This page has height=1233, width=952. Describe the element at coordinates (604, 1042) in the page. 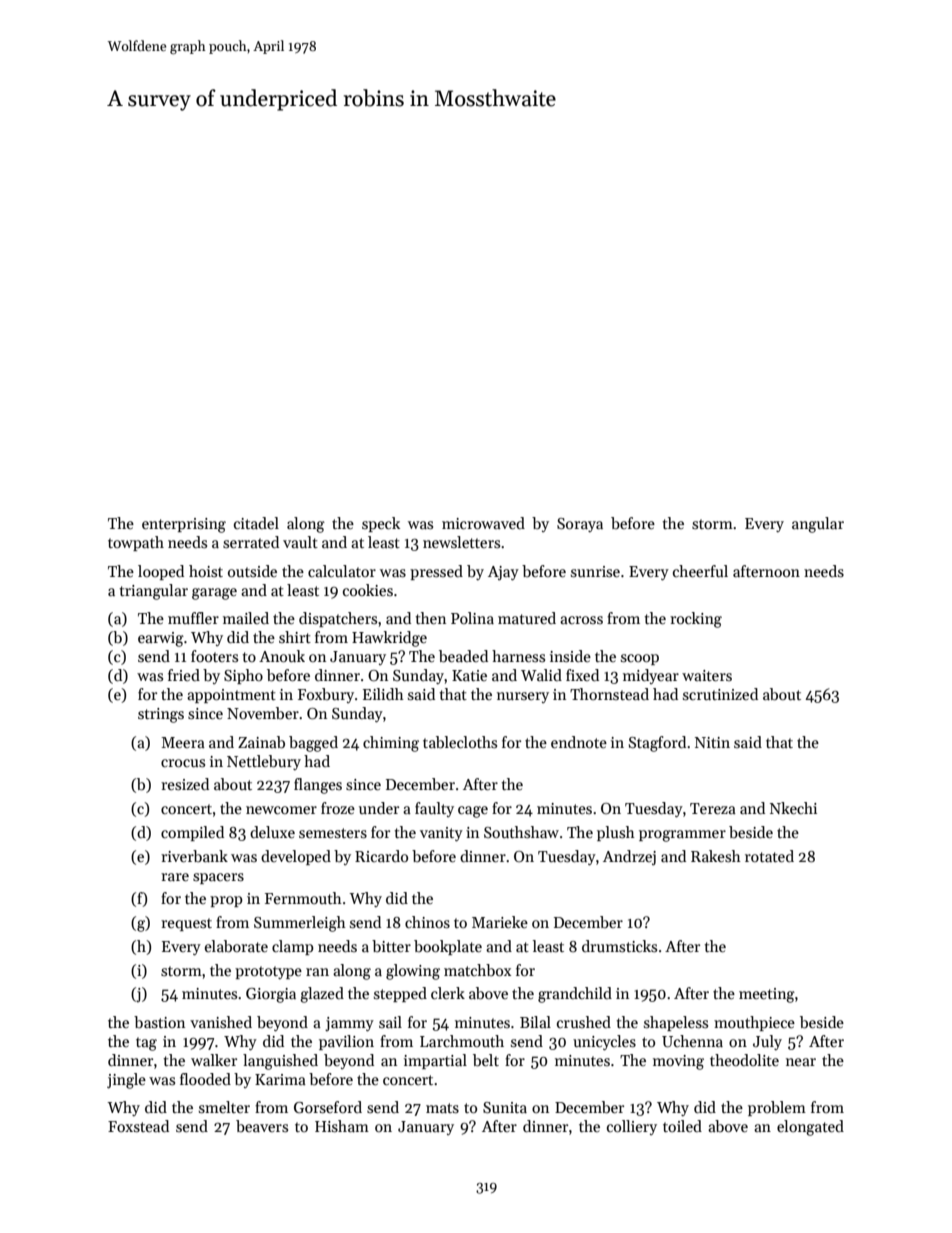

I see `unicycles` at that location.
